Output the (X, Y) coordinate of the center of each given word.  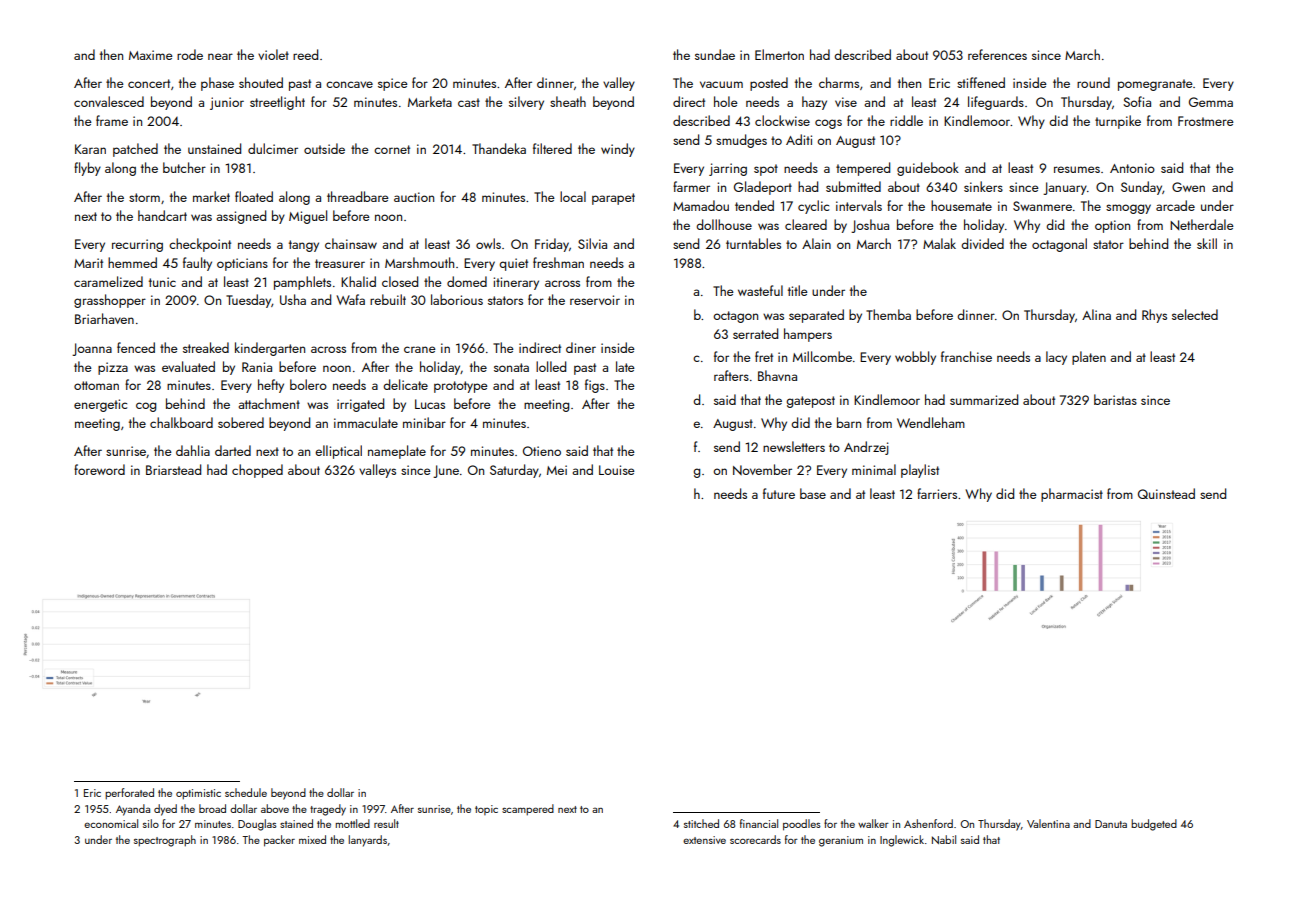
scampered (528, 810)
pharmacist (1072, 495)
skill (1207, 243)
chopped (257, 471)
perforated (129, 794)
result (386, 823)
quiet (513, 264)
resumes (1077, 169)
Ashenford (928, 823)
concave (349, 84)
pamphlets (302, 283)
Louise (617, 470)
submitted (853, 186)
